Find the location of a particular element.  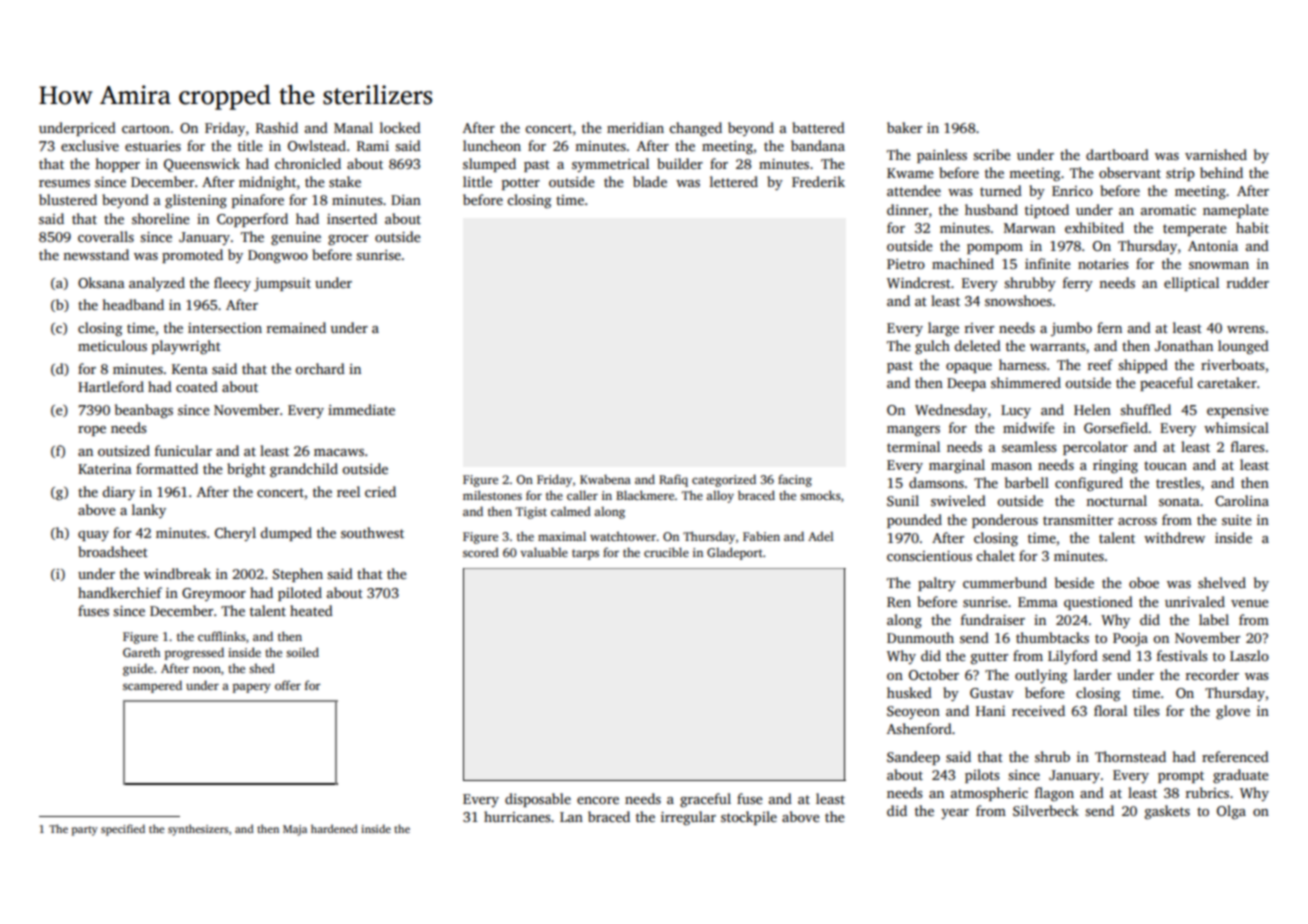

changed is located at coordinates (695, 129).
